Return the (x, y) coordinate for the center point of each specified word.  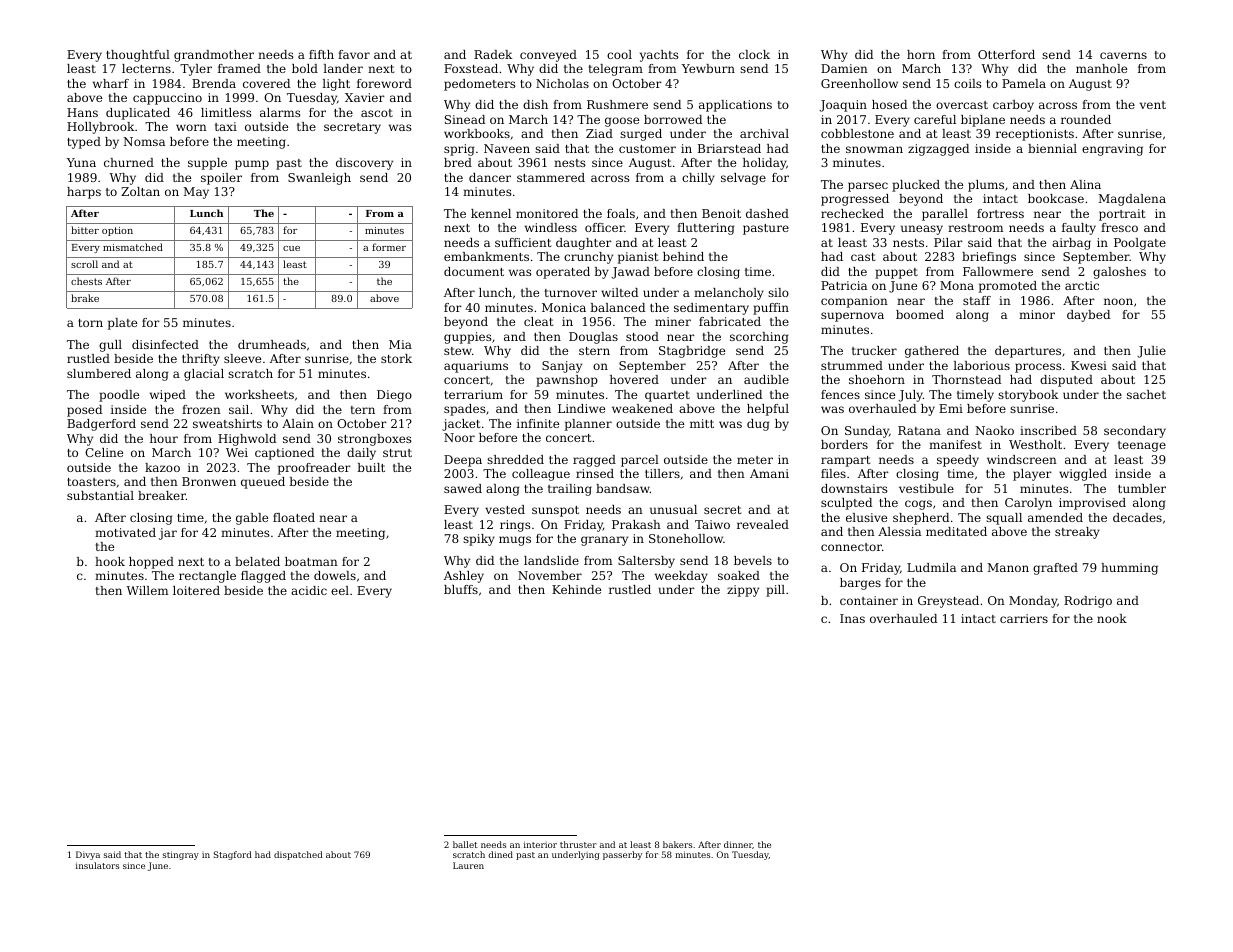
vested (505, 509)
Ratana (919, 430)
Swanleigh (319, 179)
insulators (97, 865)
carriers (1024, 618)
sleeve (242, 358)
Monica (564, 307)
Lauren (468, 865)
